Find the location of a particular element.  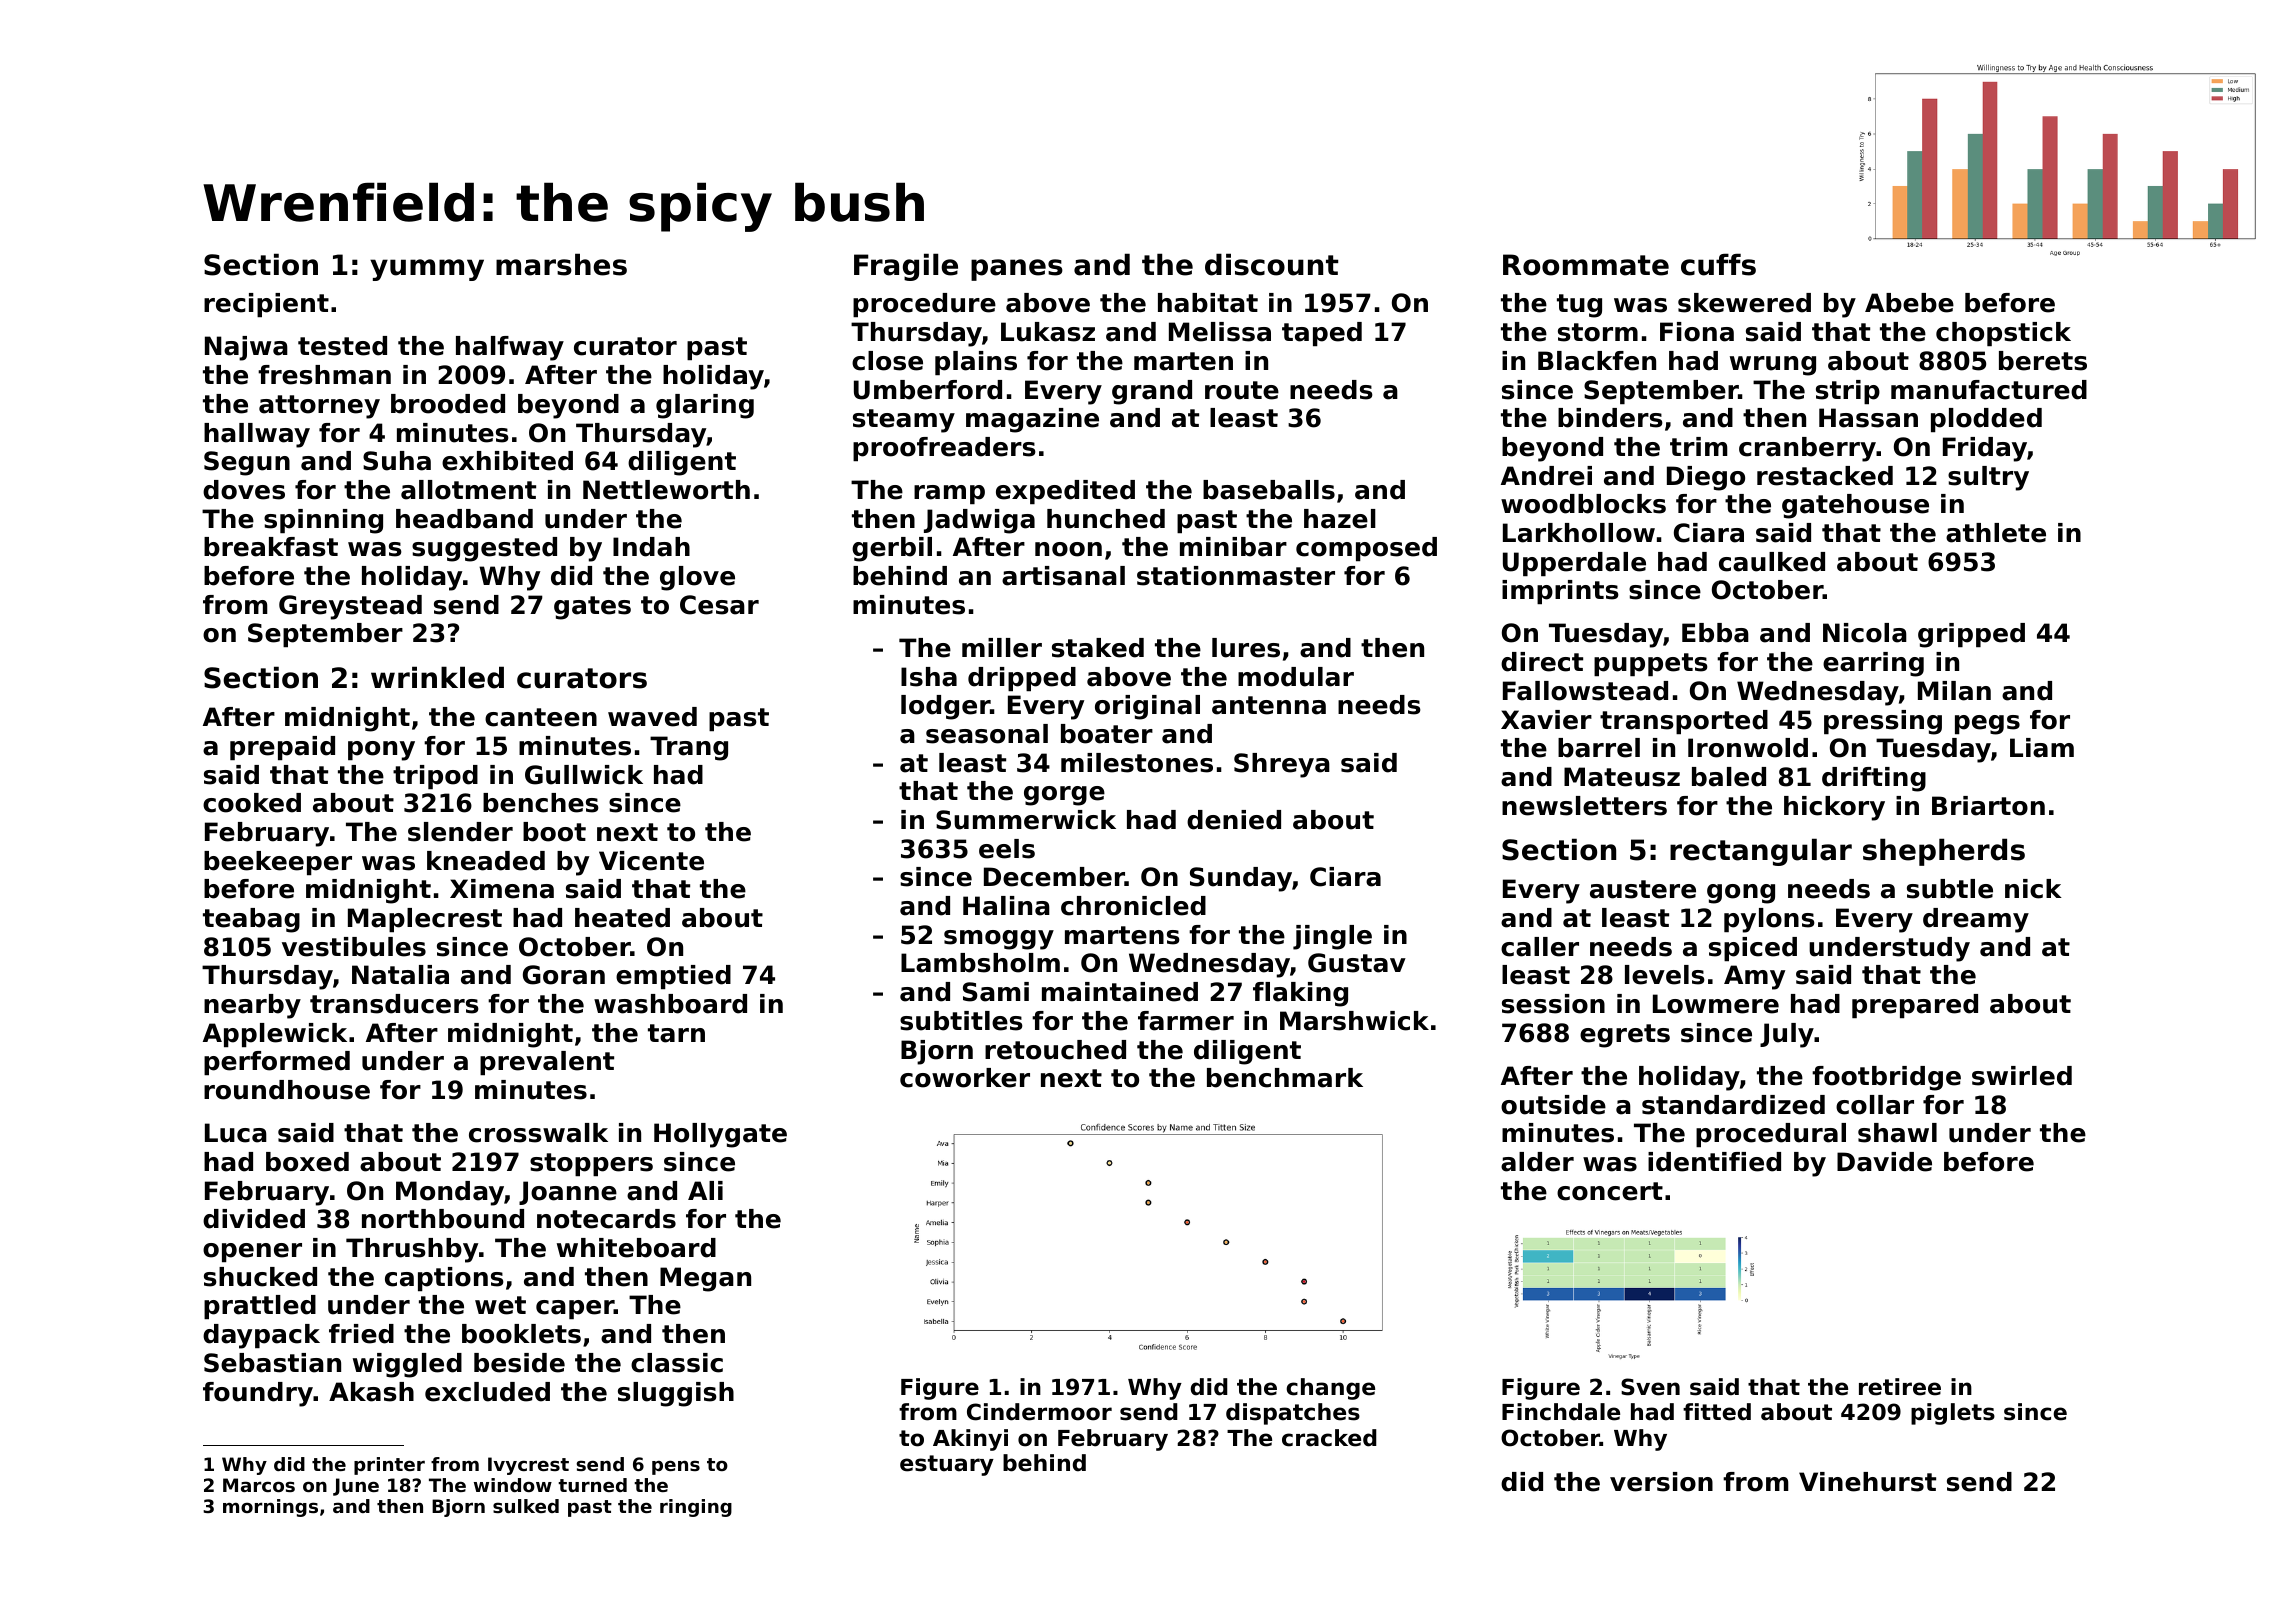

standardized is located at coordinates (1733, 1105).
